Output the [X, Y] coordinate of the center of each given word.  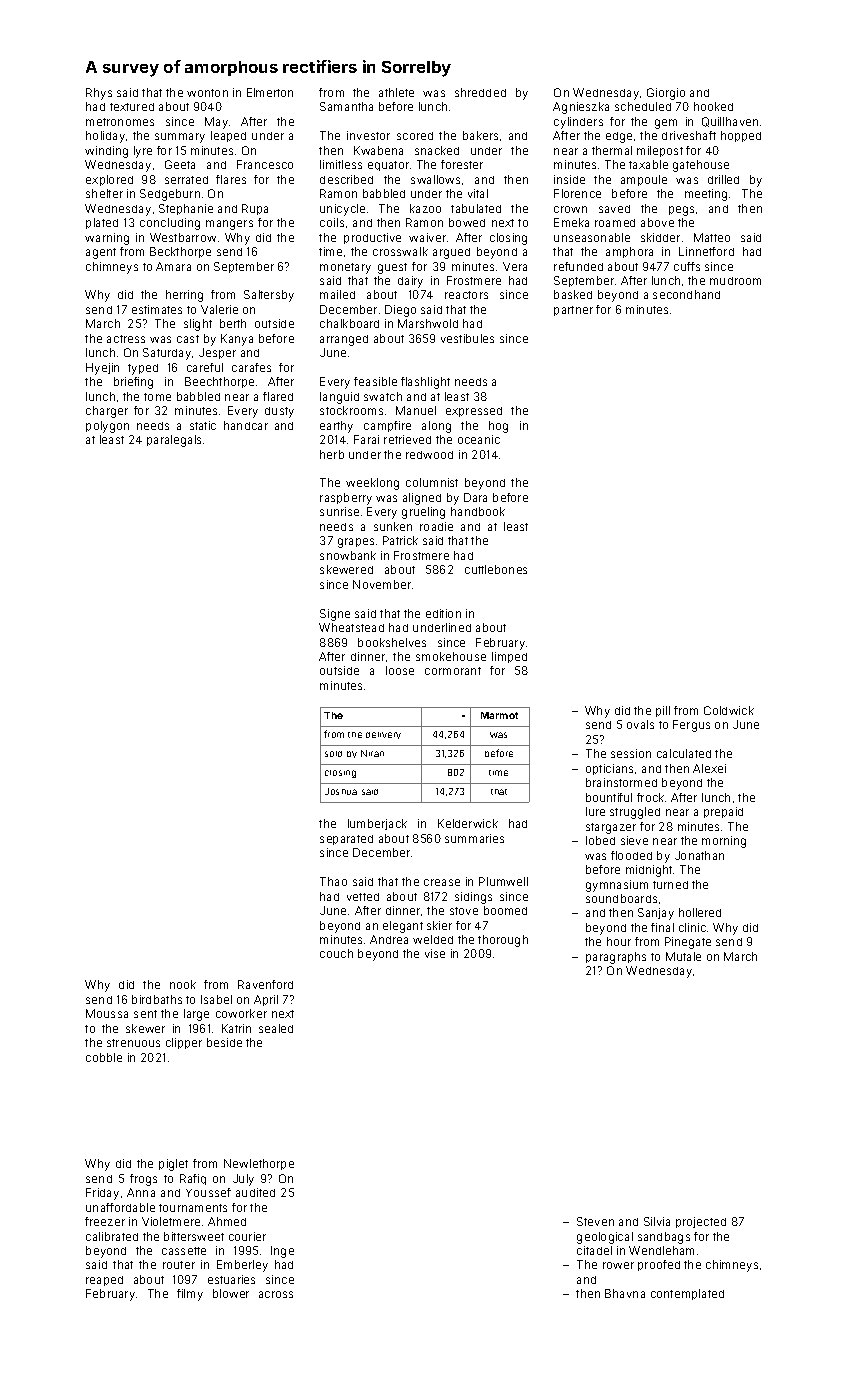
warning [107, 239]
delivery [383, 735]
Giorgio [666, 94]
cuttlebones [496, 569]
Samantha [346, 106]
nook [183, 984]
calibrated [112, 1236]
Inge [282, 1252]
